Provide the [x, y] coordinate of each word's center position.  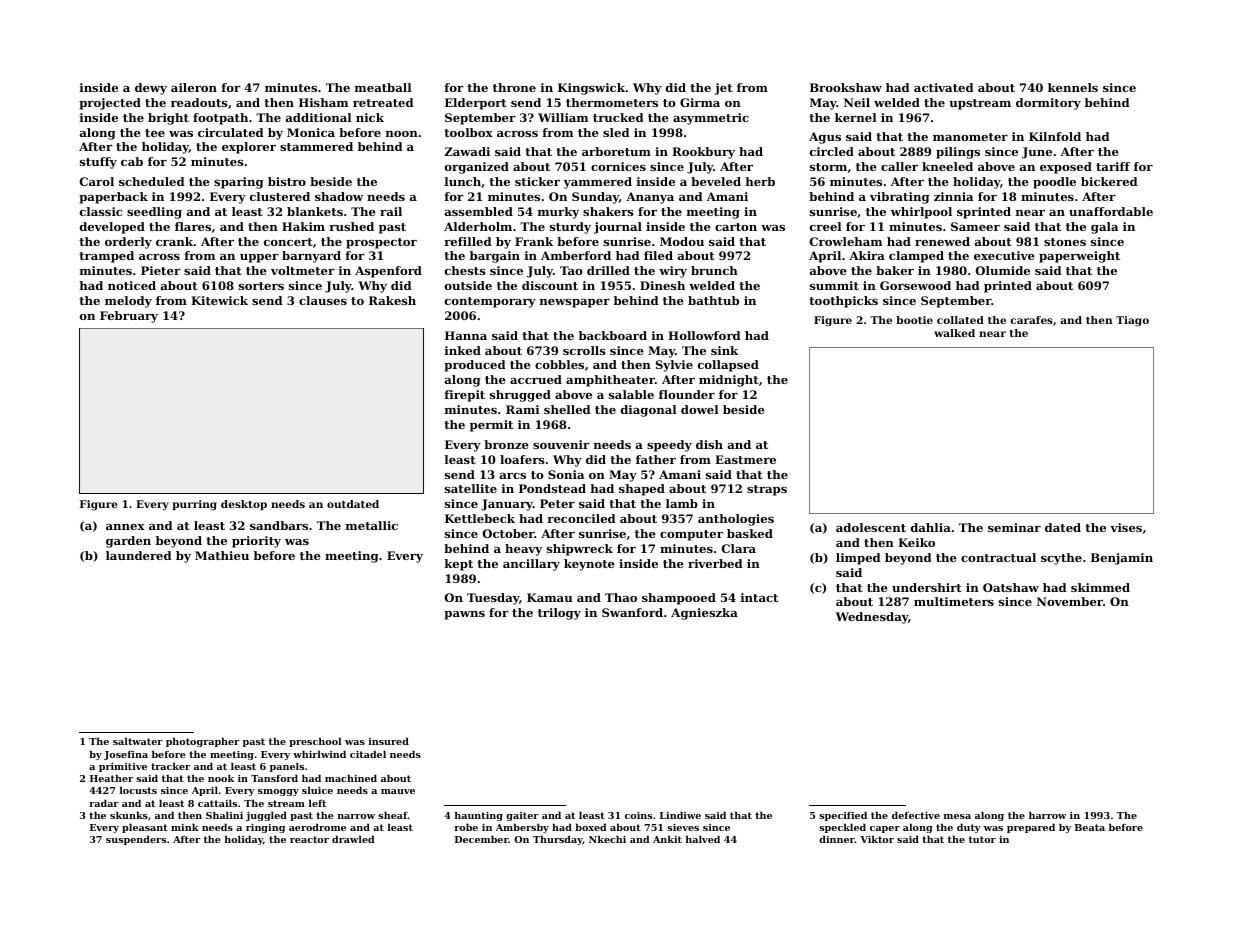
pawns [464, 615]
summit [834, 285]
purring [195, 505]
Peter [557, 503]
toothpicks [843, 302]
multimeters [954, 601]
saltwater [138, 741]
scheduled [152, 181]
